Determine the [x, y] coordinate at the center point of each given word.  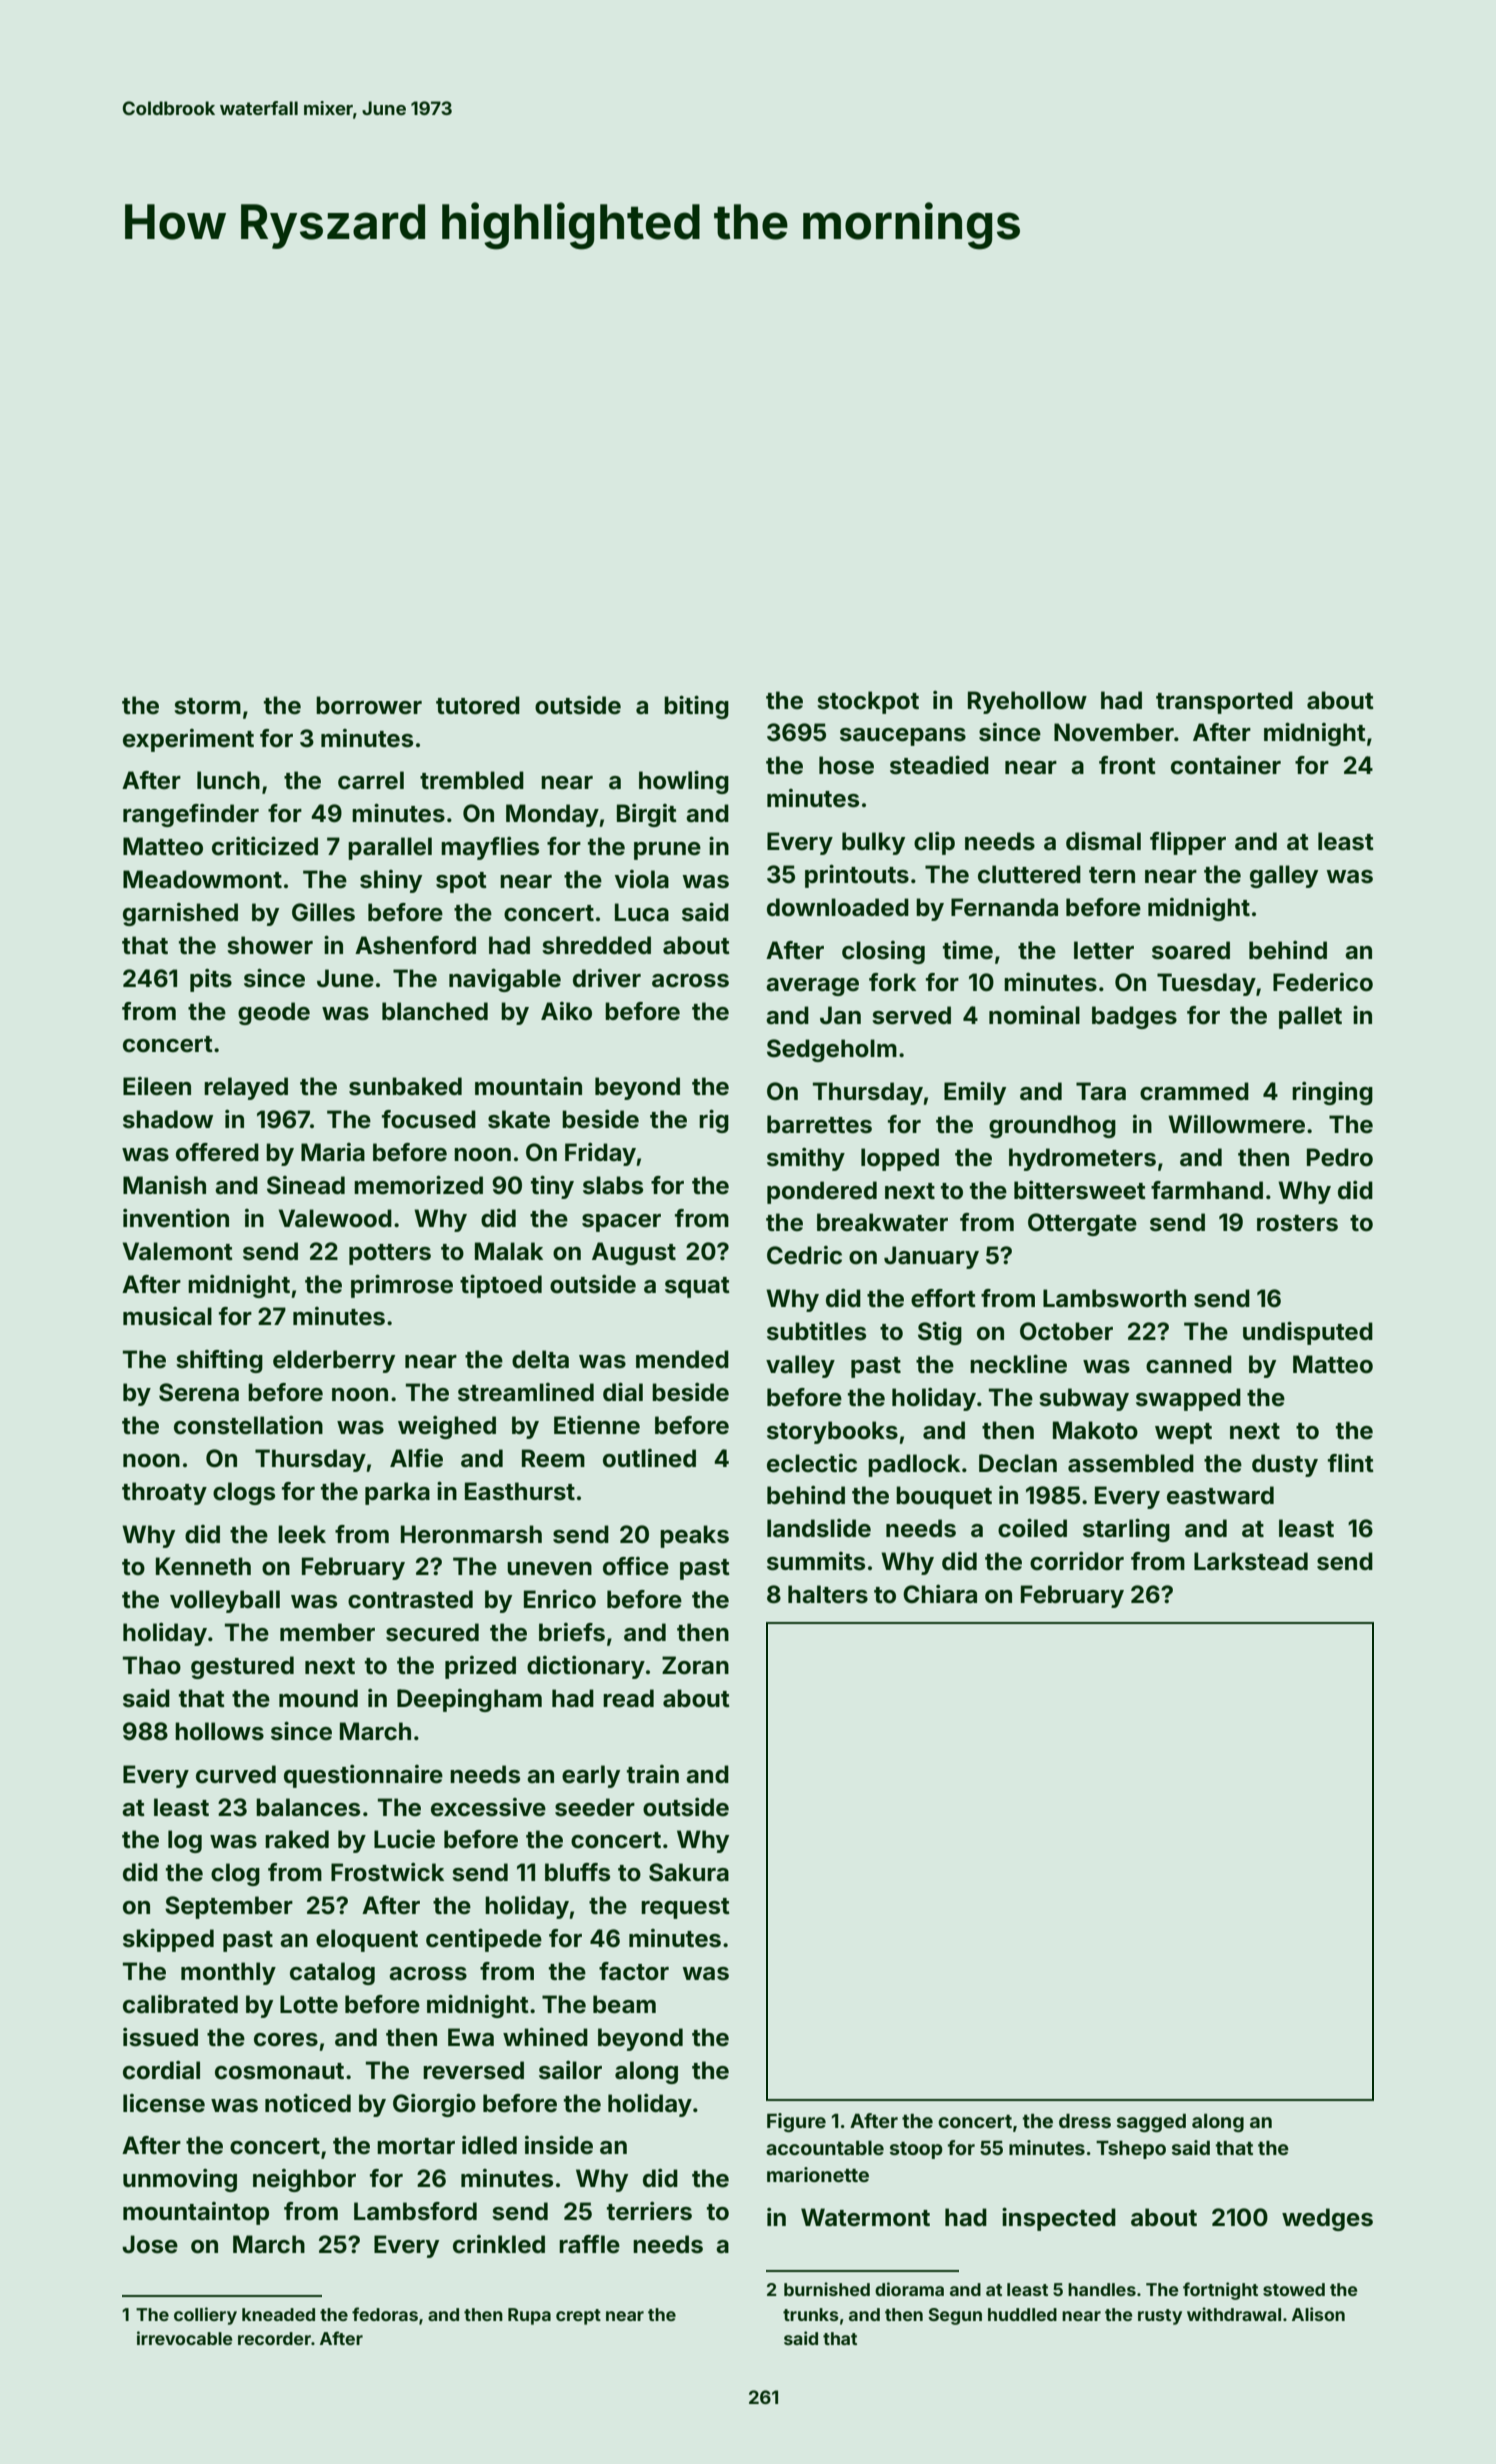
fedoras [385, 2314]
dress [1085, 2121]
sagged [1151, 2123]
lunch [228, 780]
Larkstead [1251, 1561]
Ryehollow [1027, 702]
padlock [914, 1465]
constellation [248, 1425]
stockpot [868, 702]
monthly [228, 1973]
